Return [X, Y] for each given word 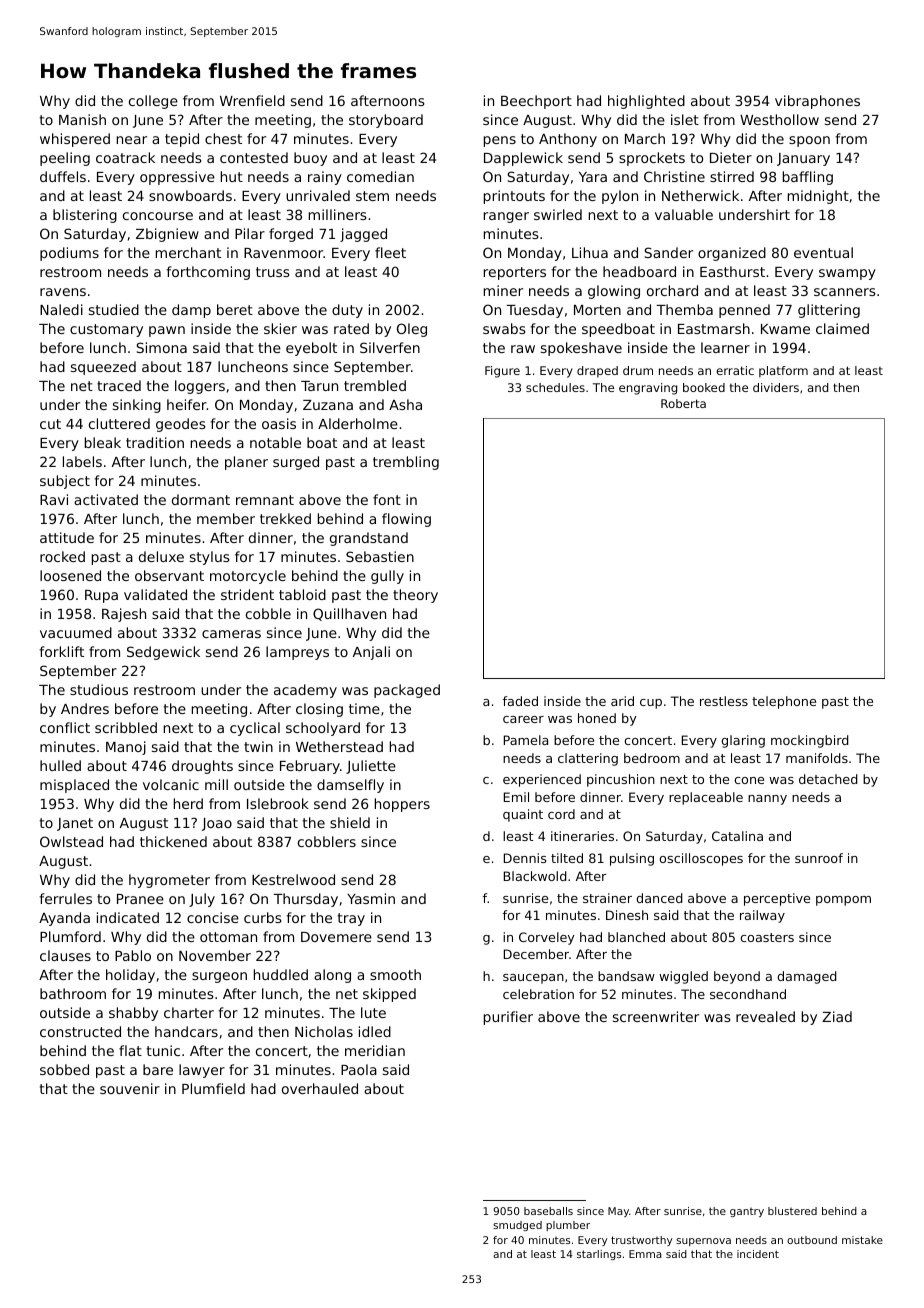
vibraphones [817, 102]
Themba [684, 309]
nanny [767, 800]
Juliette [371, 767]
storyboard [386, 121]
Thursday [305, 900]
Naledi [61, 309]
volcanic [171, 784]
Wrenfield [252, 100]
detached [828, 779]
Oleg [412, 330]
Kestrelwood [293, 879]
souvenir [130, 1088]
